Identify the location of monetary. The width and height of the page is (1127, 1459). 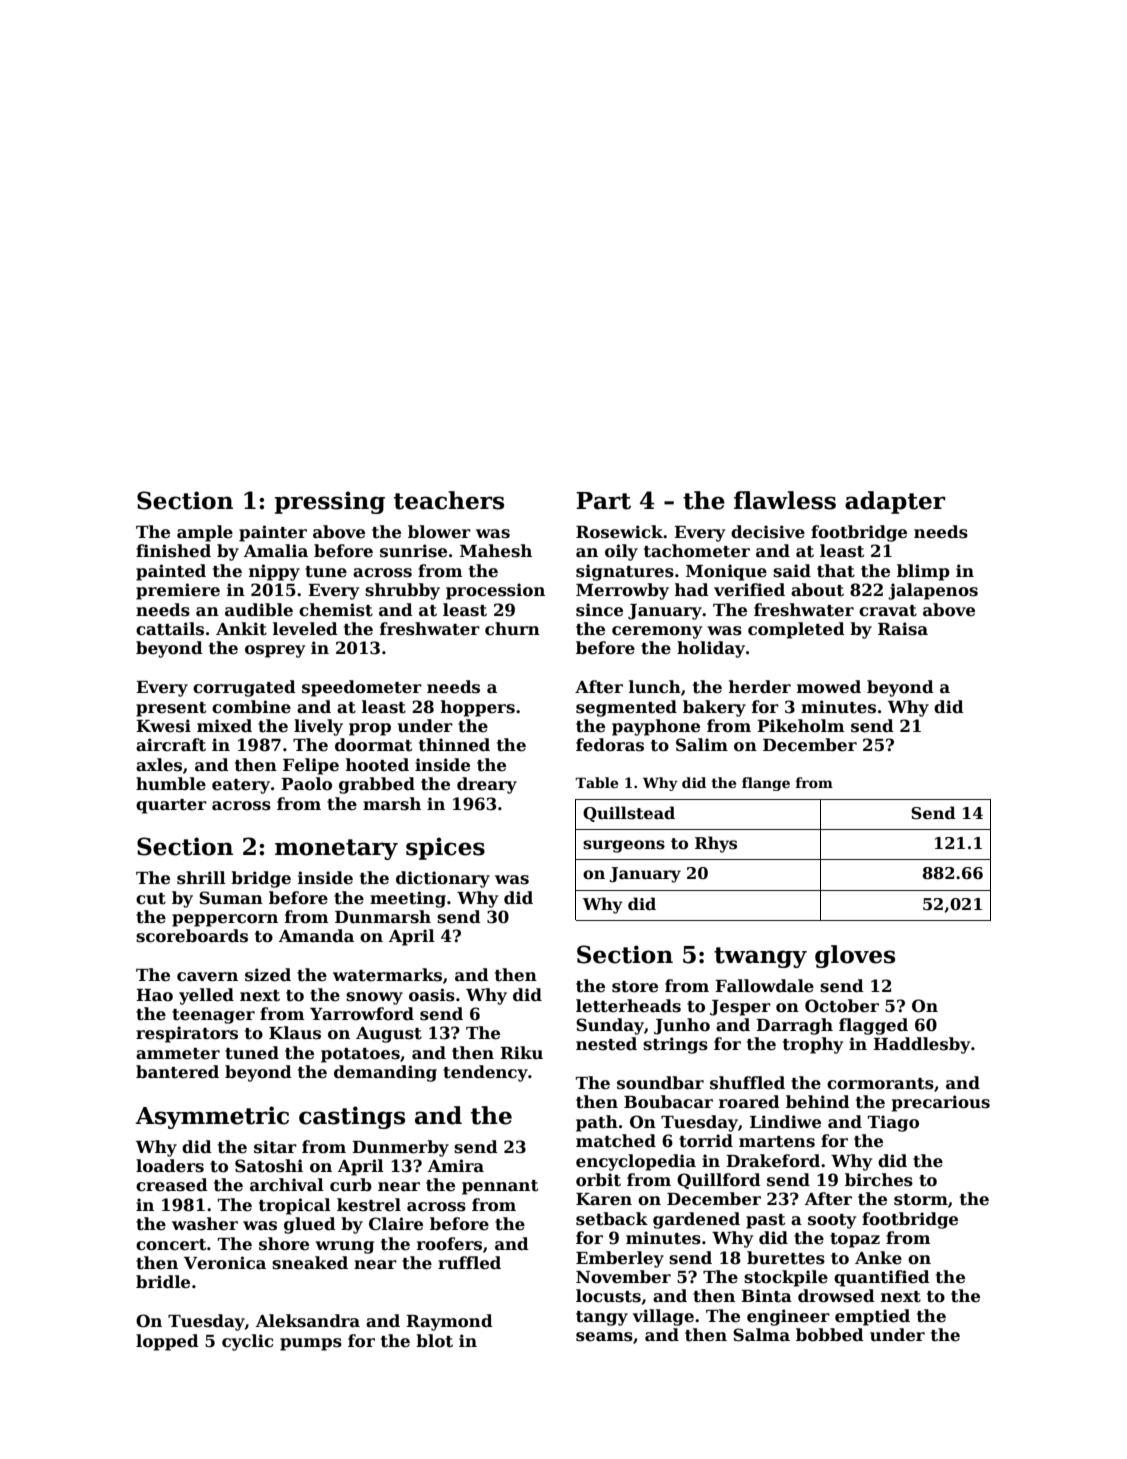
(336, 849).
